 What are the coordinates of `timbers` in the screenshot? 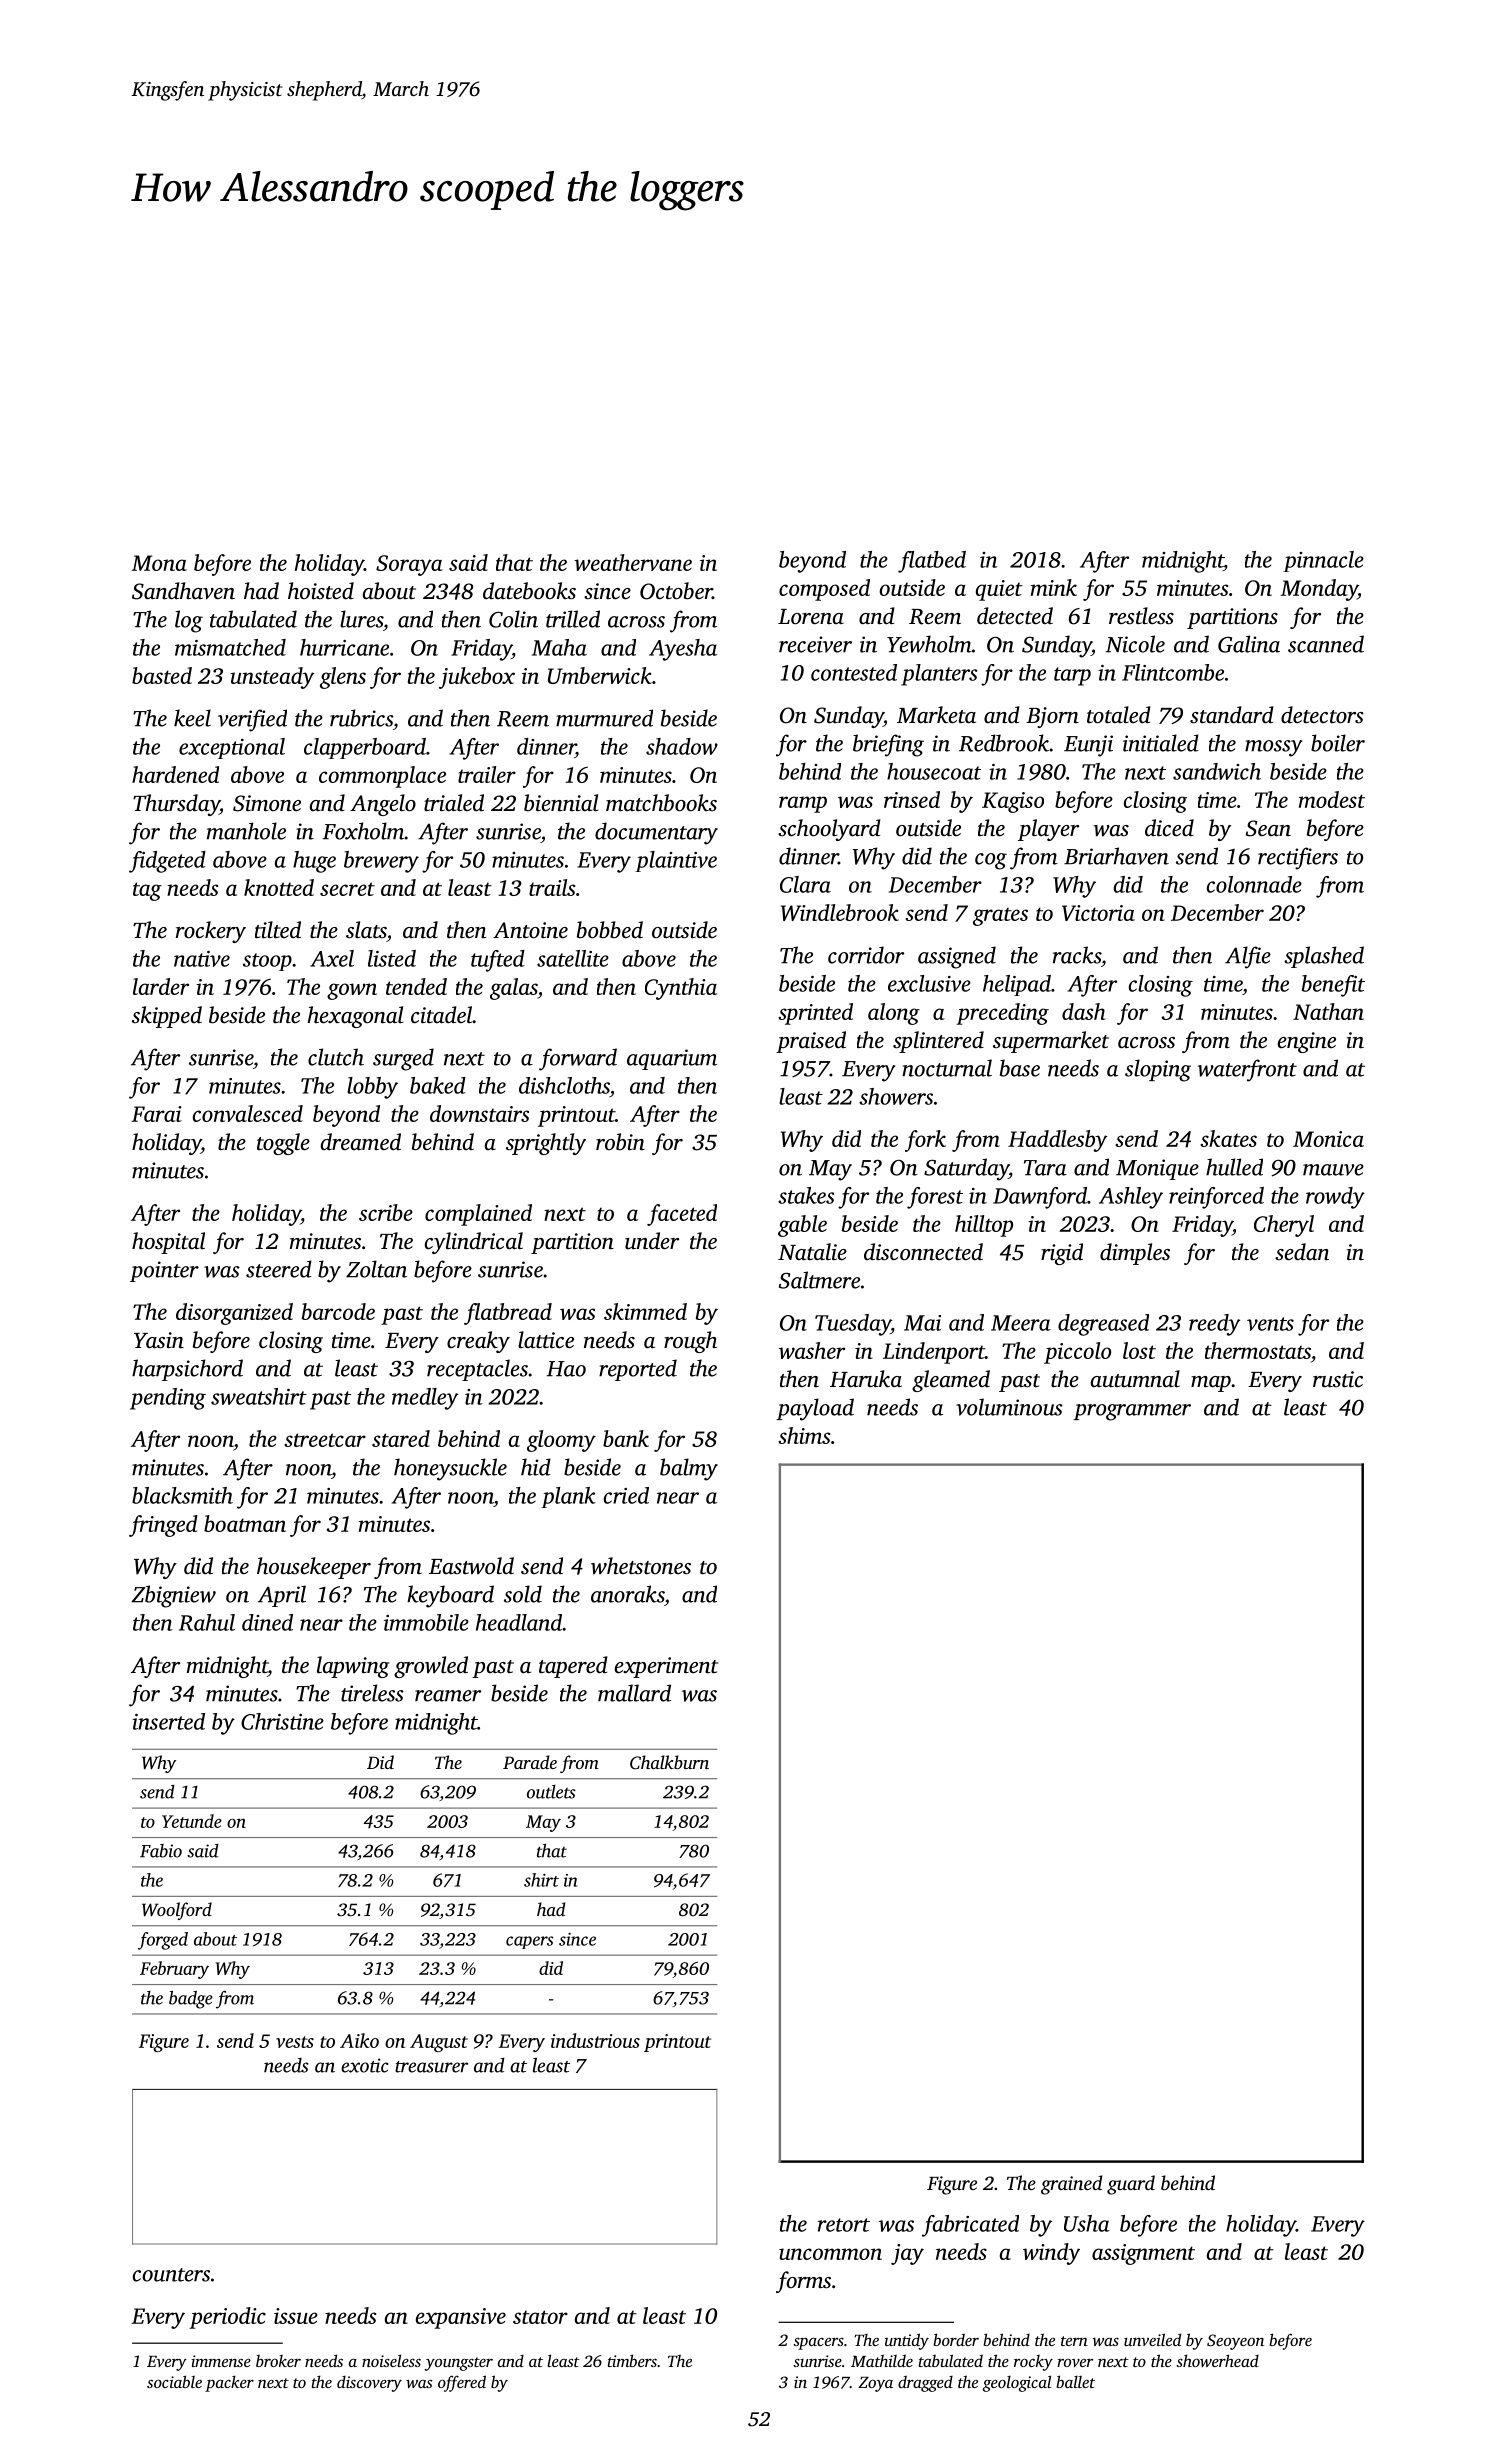 It's located at (632, 2360).
